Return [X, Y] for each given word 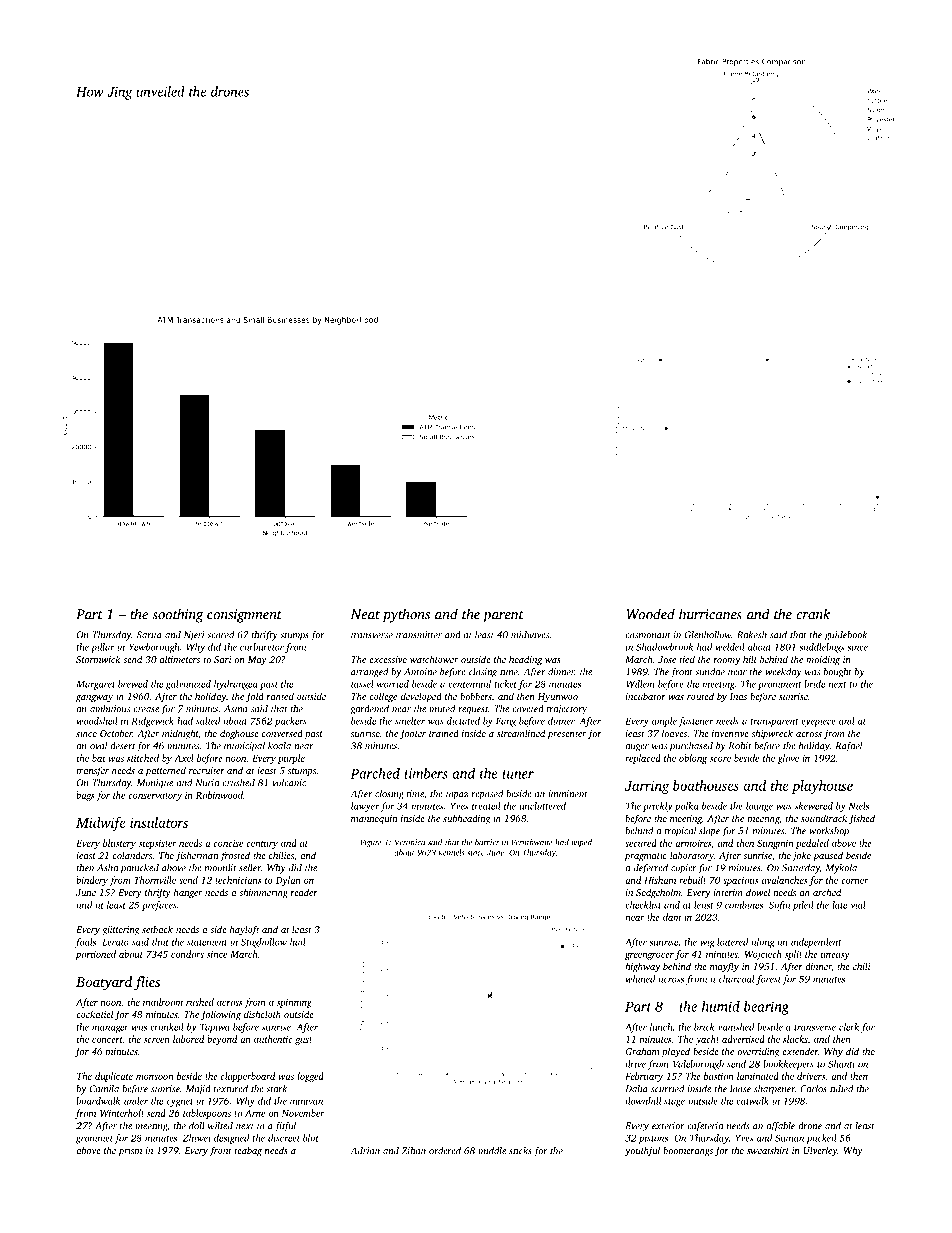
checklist [643, 905]
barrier [487, 842]
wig [707, 943]
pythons [406, 615]
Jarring [647, 787]
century [262, 845]
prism [130, 1151]
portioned [95, 955]
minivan [306, 1101]
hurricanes [710, 614]
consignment [244, 616]
